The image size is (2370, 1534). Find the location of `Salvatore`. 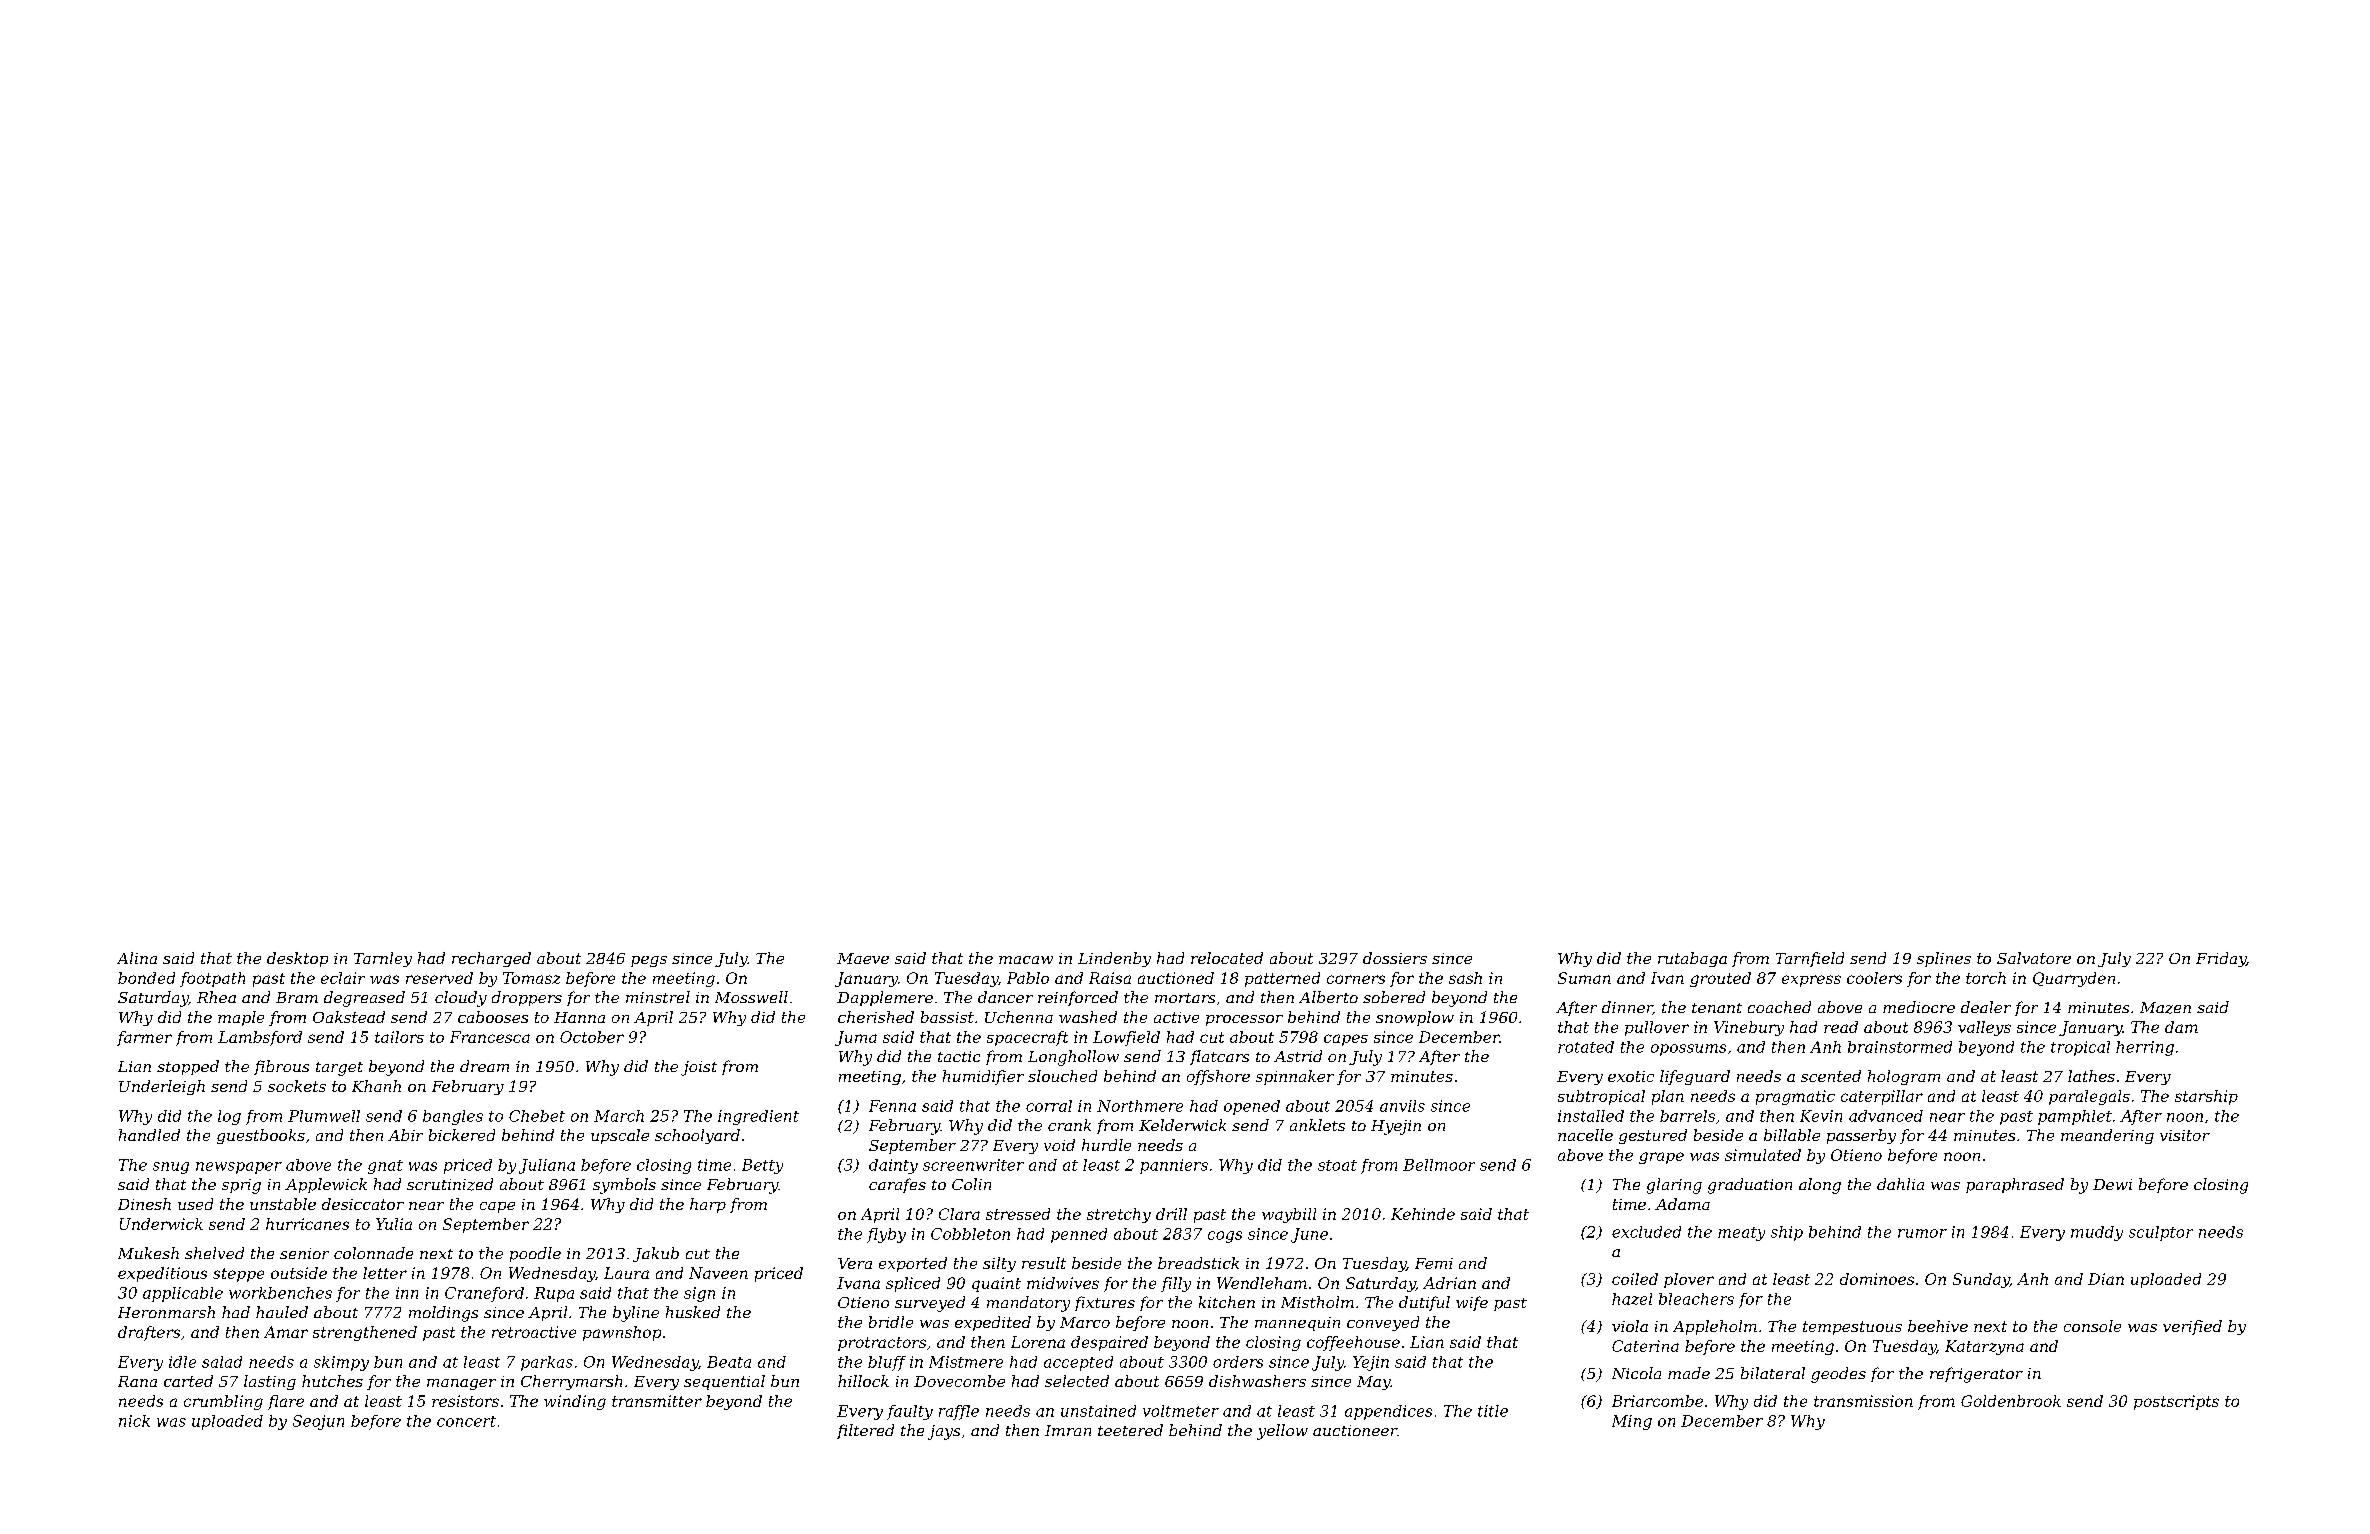

Salvatore is located at coordinates (2034, 958).
